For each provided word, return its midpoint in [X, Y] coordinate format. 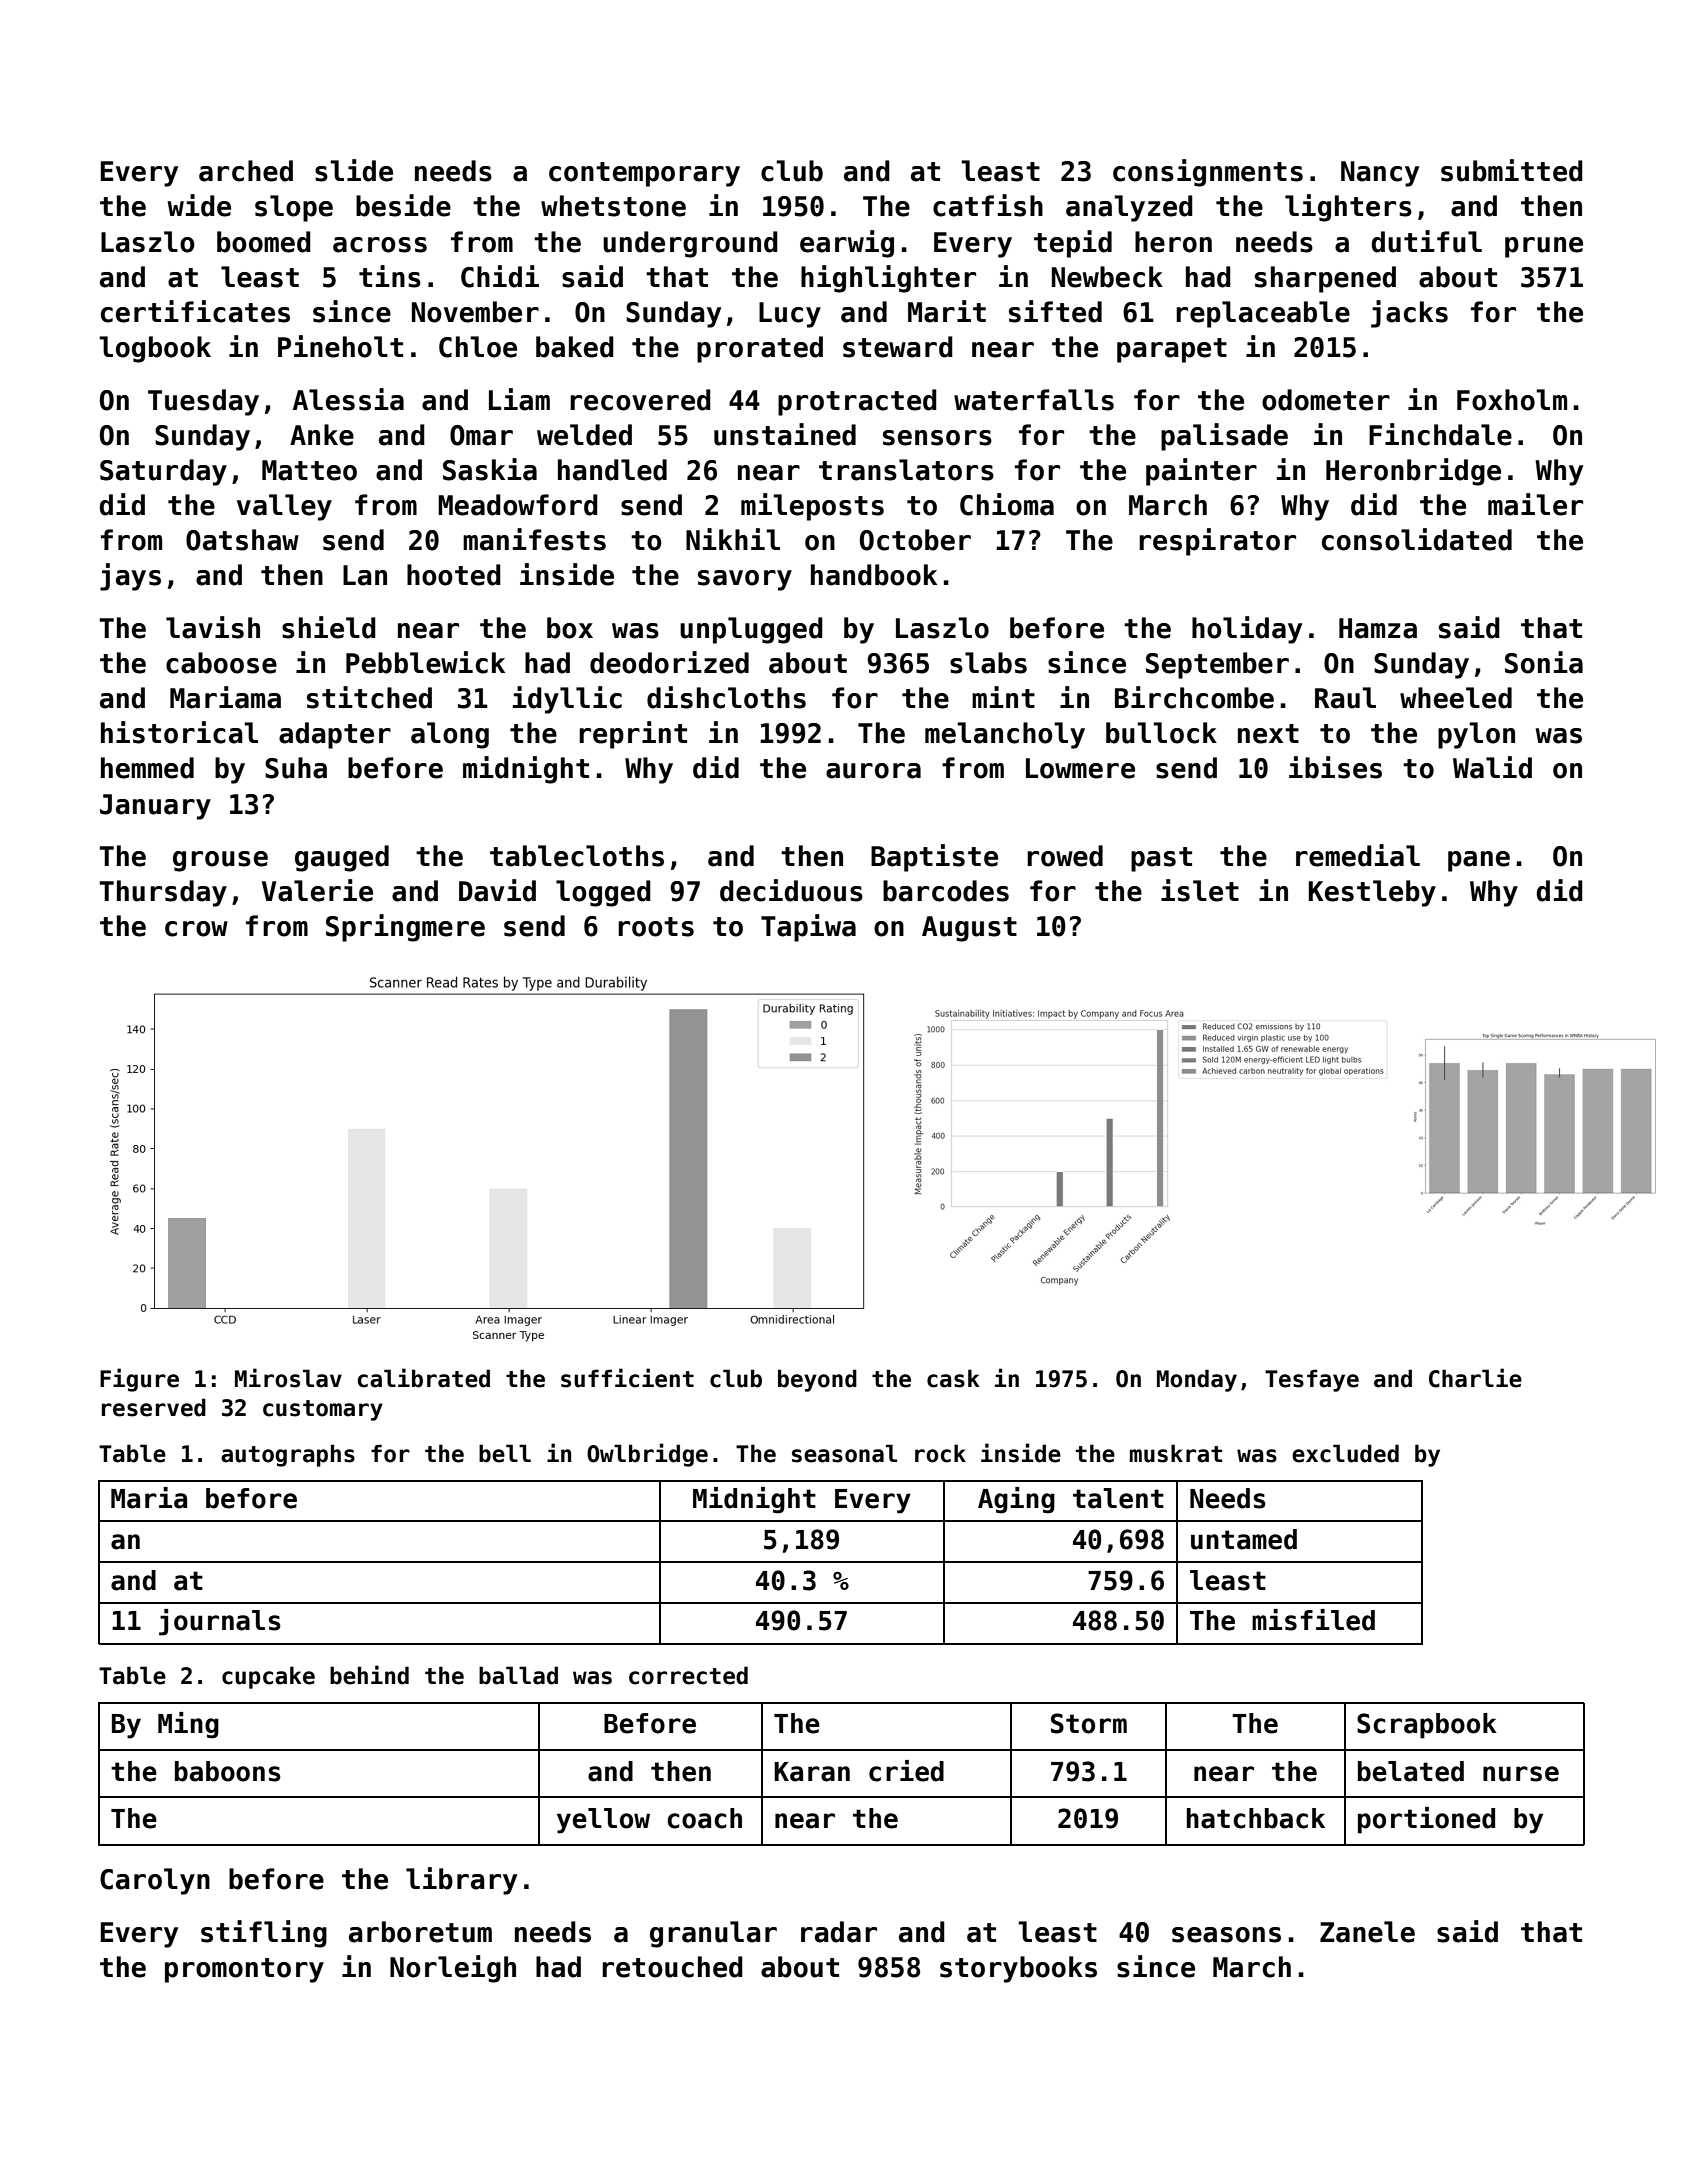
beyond [817, 1380]
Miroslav [288, 1378]
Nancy [1380, 174]
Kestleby [1372, 893]
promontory [244, 1970]
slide [354, 170]
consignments [1208, 173]
